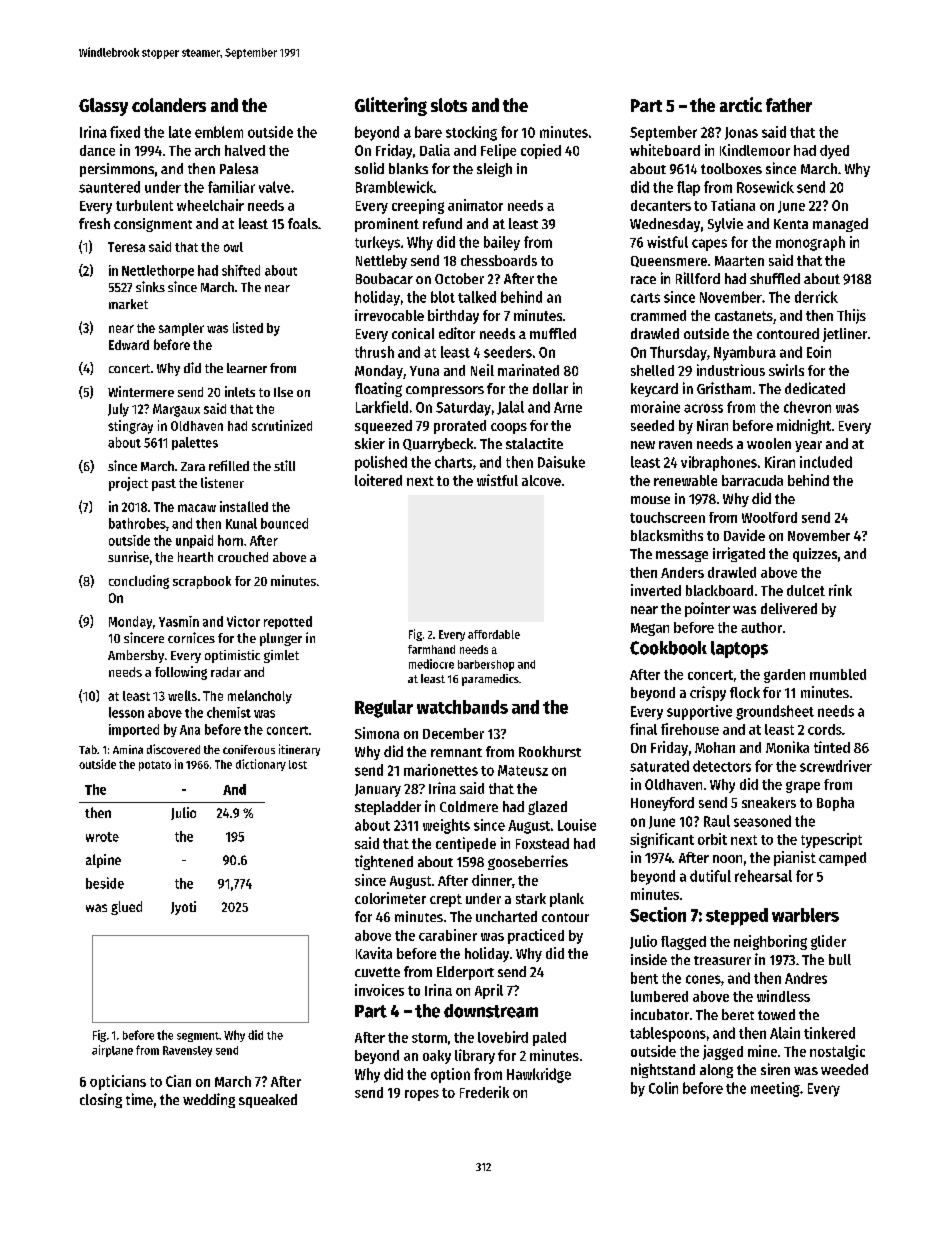  What do you see at coordinates (477, 297) in the page?
I see `talked` at bounding box center [477, 297].
